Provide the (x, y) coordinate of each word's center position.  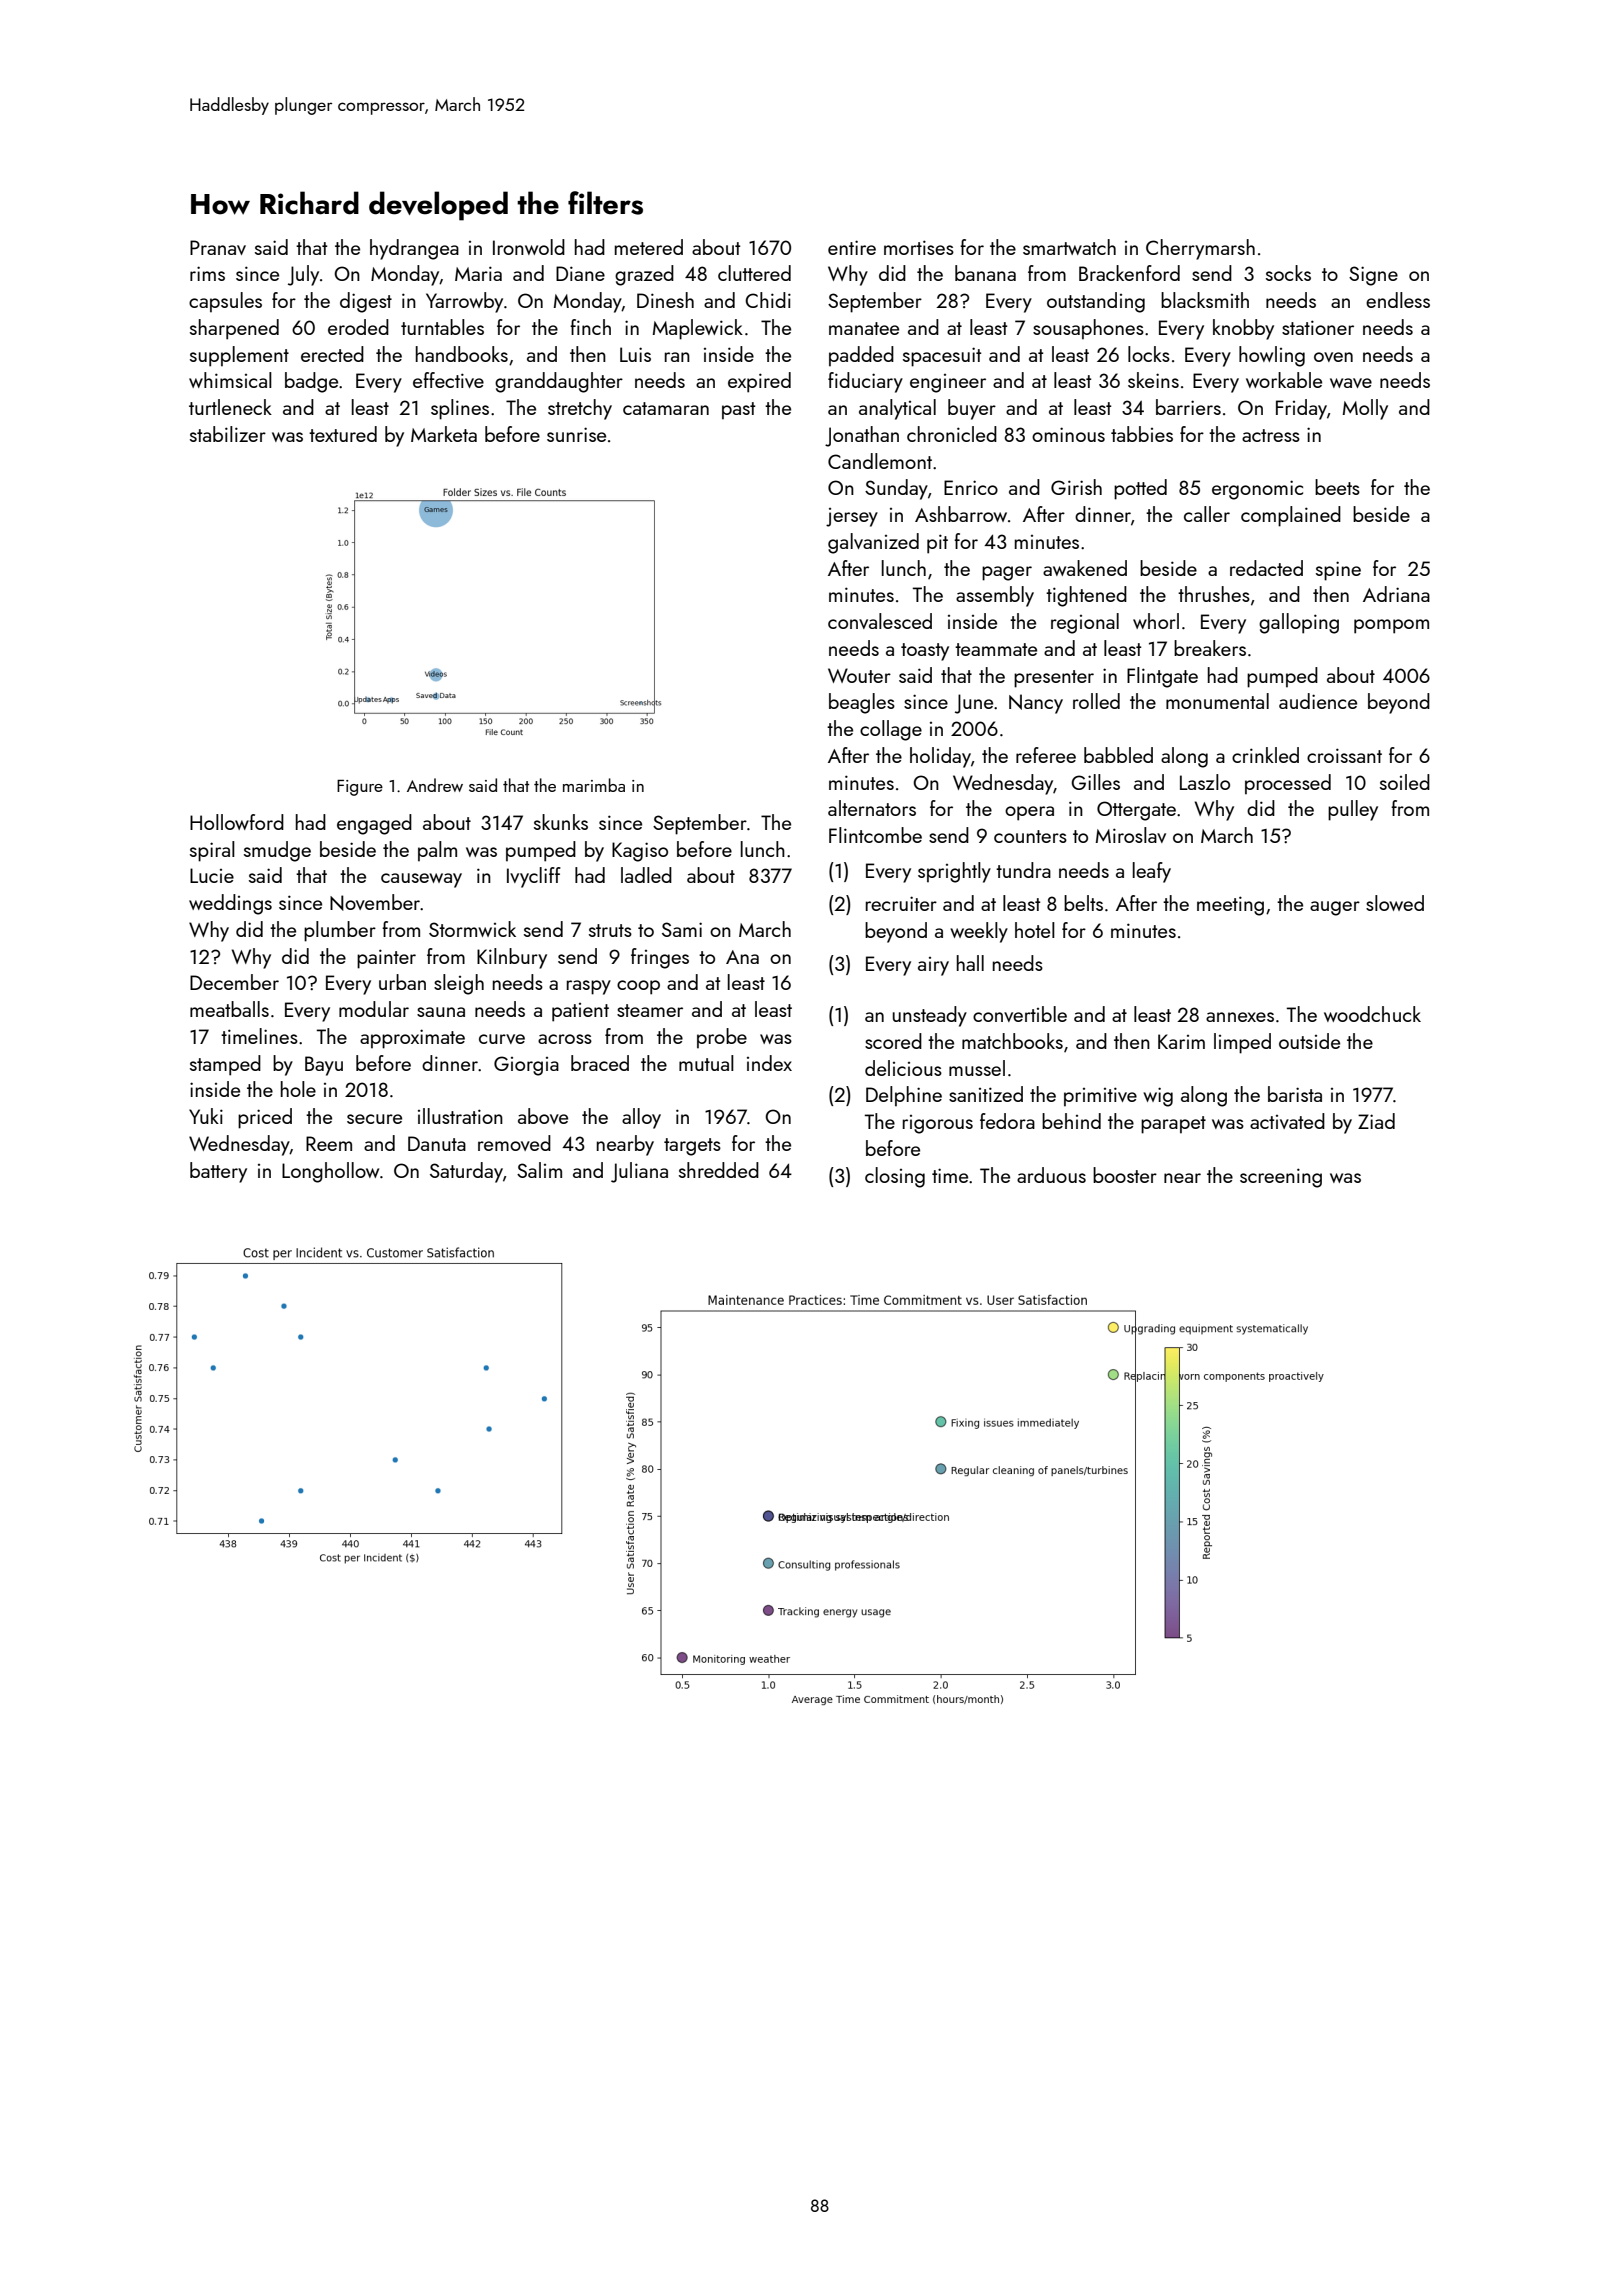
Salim (539, 1170)
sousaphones (1088, 329)
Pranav (218, 247)
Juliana (639, 1172)
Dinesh (665, 300)
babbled (1118, 755)
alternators (872, 808)
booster (1125, 1175)
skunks (561, 822)
